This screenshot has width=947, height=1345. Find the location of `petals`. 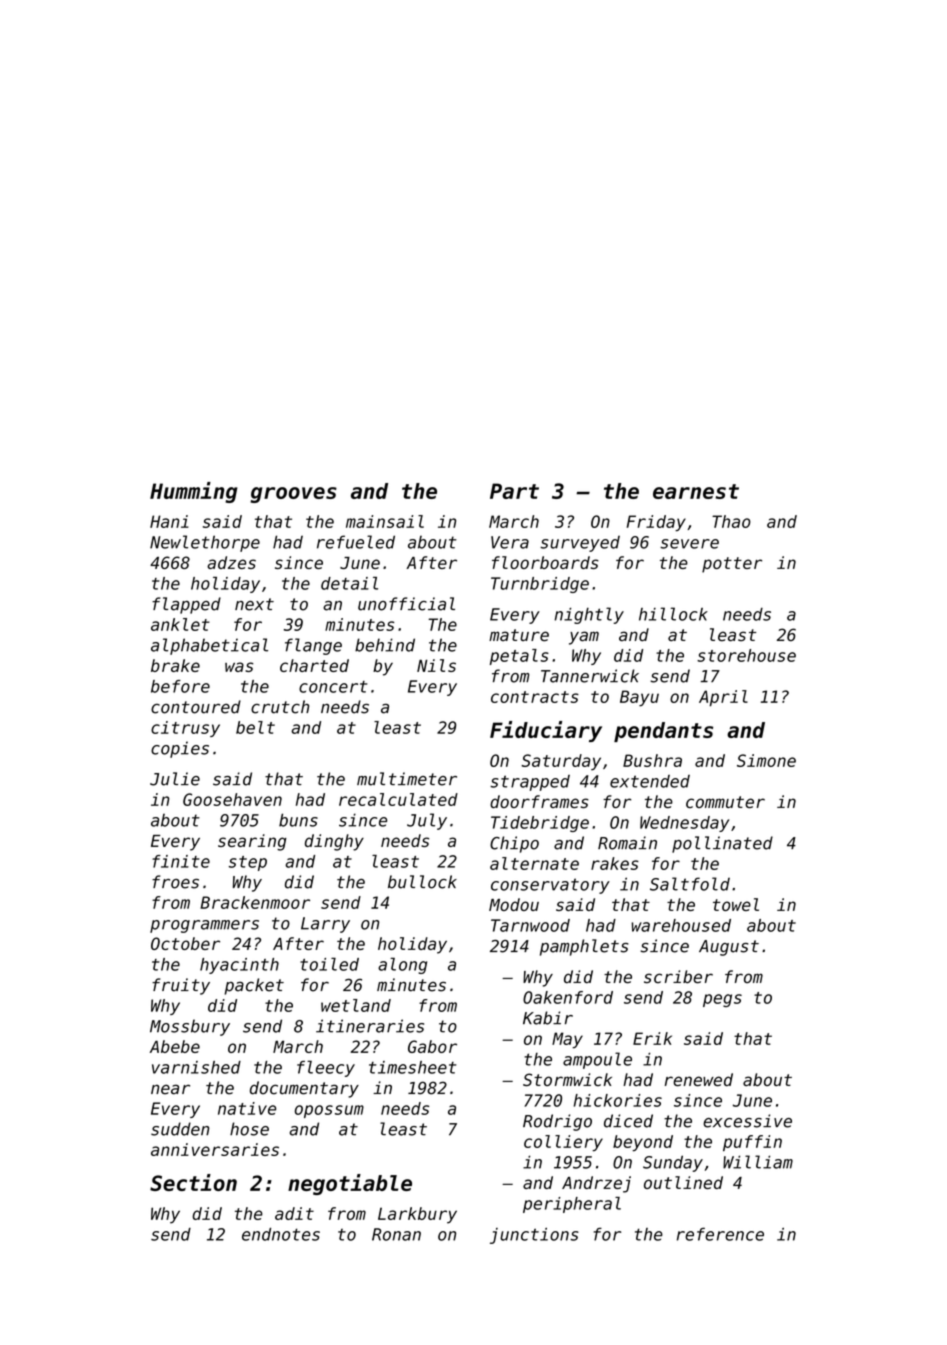

petals is located at coordinates (519, 657).
